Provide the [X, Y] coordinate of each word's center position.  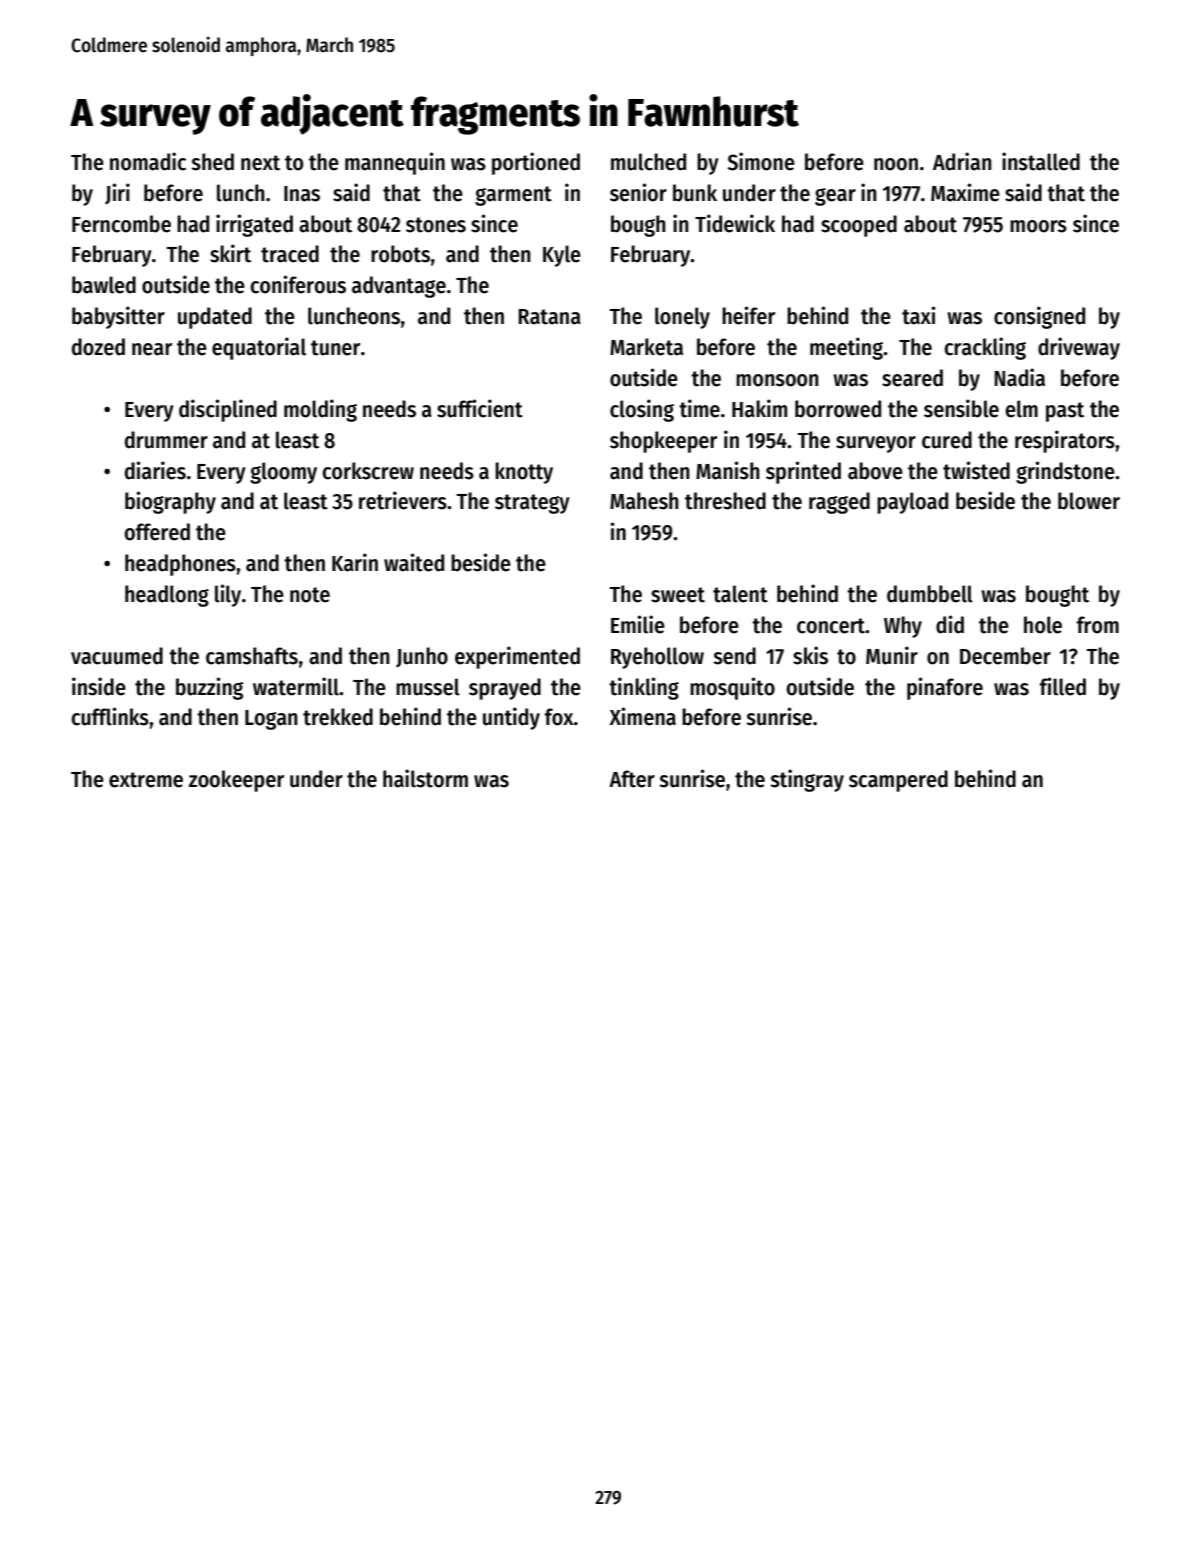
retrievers [403, 500]
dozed [98, 347]
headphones [180, 565]
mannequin [395, 163]
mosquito [732, 688]
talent [740, 594]
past [1065, 412]
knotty [524, 473]
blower [1089, 501]
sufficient [480, 408]
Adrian [962, 161]
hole [1043, 625]
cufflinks [110, 716]
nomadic [148, 161]
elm [1021, 409]
